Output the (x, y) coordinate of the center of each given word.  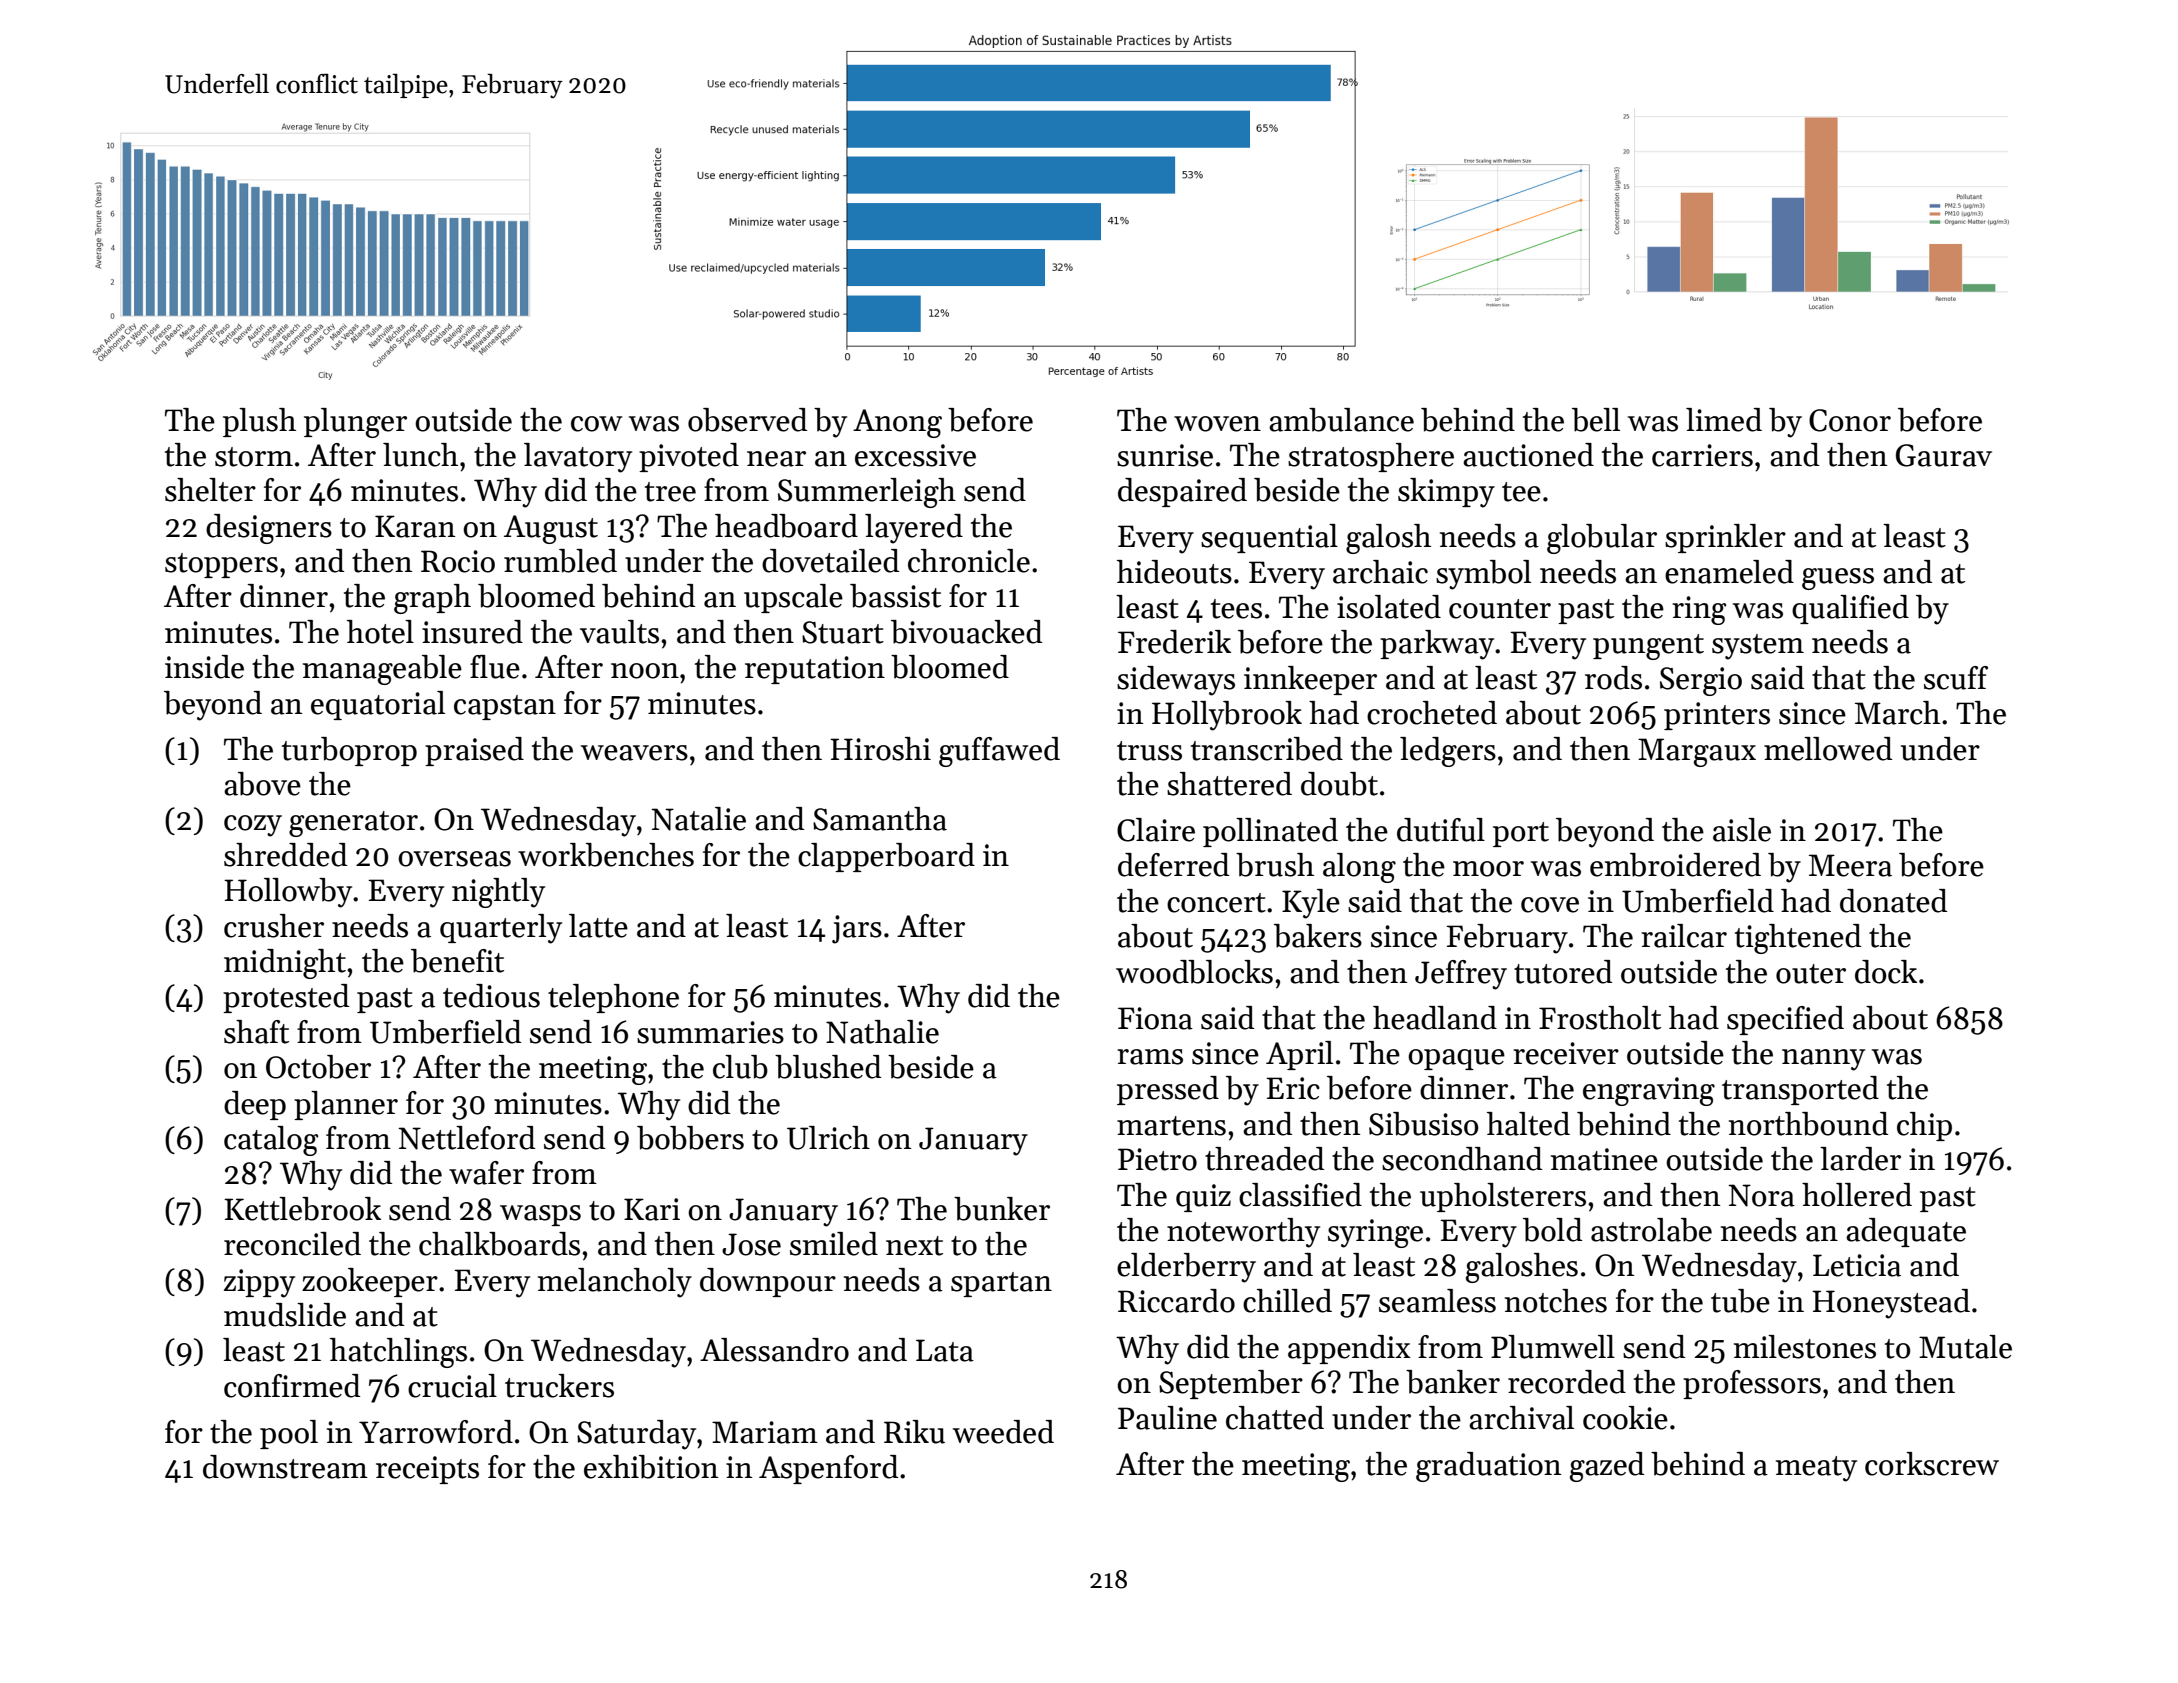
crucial (452, 1386)
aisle (1742, 830)
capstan (505, 707)
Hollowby (288, 893)
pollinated (1270, 832)
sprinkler (1725, 538)
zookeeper (370, 1282)
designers (269, 529)
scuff (1956, 678)
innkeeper (1310, 680)
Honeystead (1891, 1304)
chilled (1287, 1301)
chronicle (969, 561)
